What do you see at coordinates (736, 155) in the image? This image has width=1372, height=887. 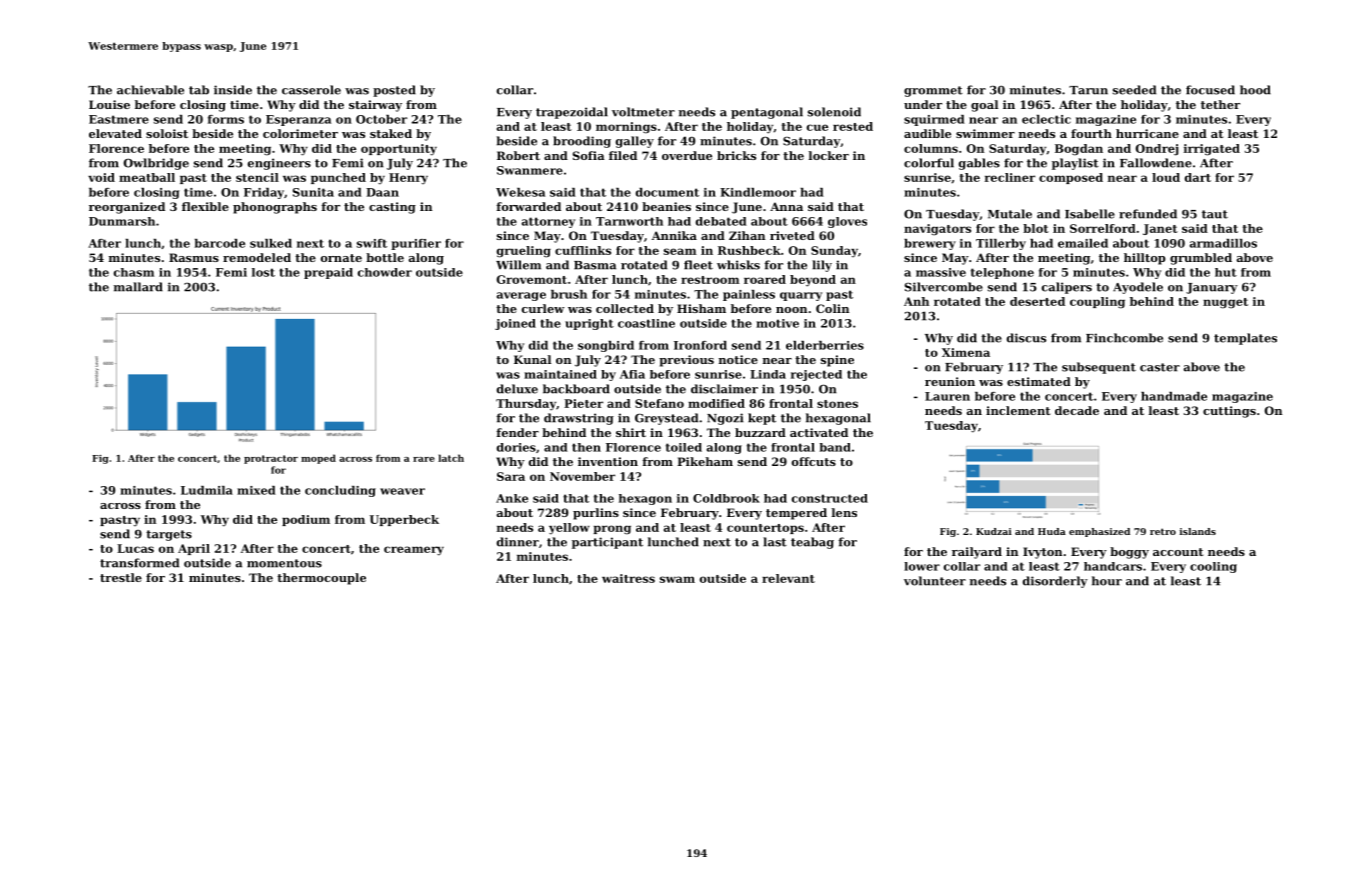 I see `bricks` at bounding box center [736, 155].
